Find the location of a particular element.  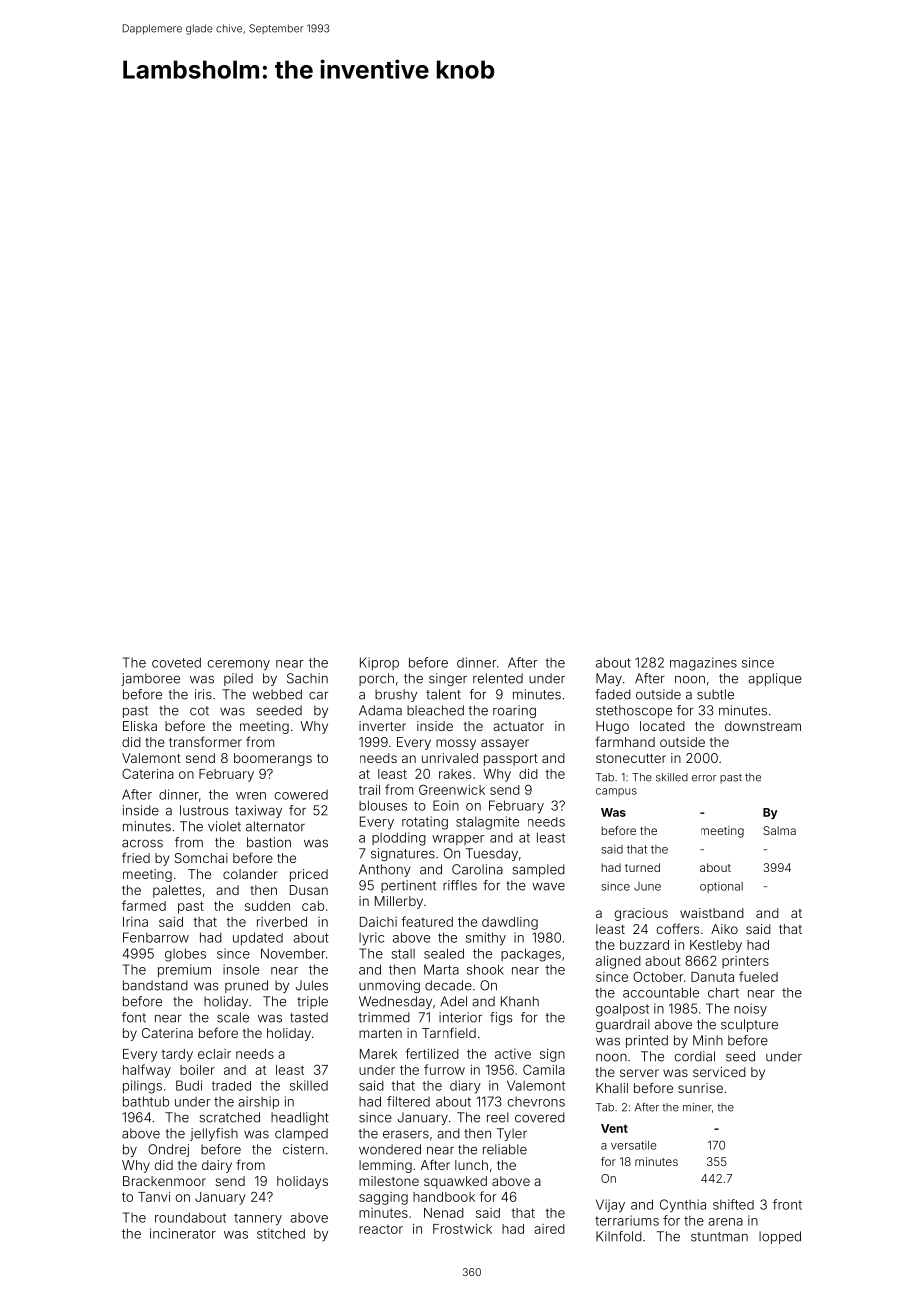

tasted is located at coordinates (309, 1017).
